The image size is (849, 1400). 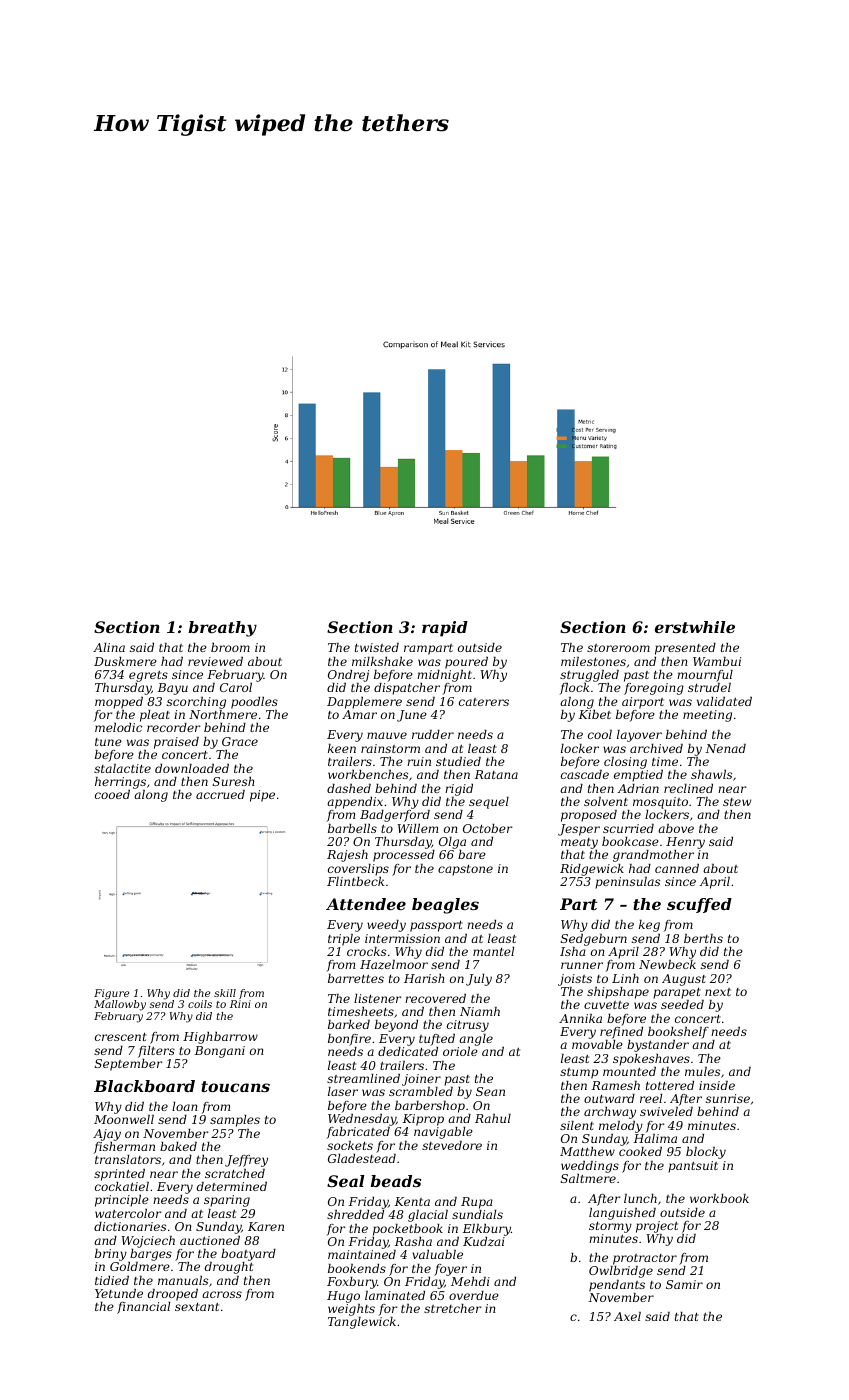 I want to click on blocky, so click(x=706, y=1153).
